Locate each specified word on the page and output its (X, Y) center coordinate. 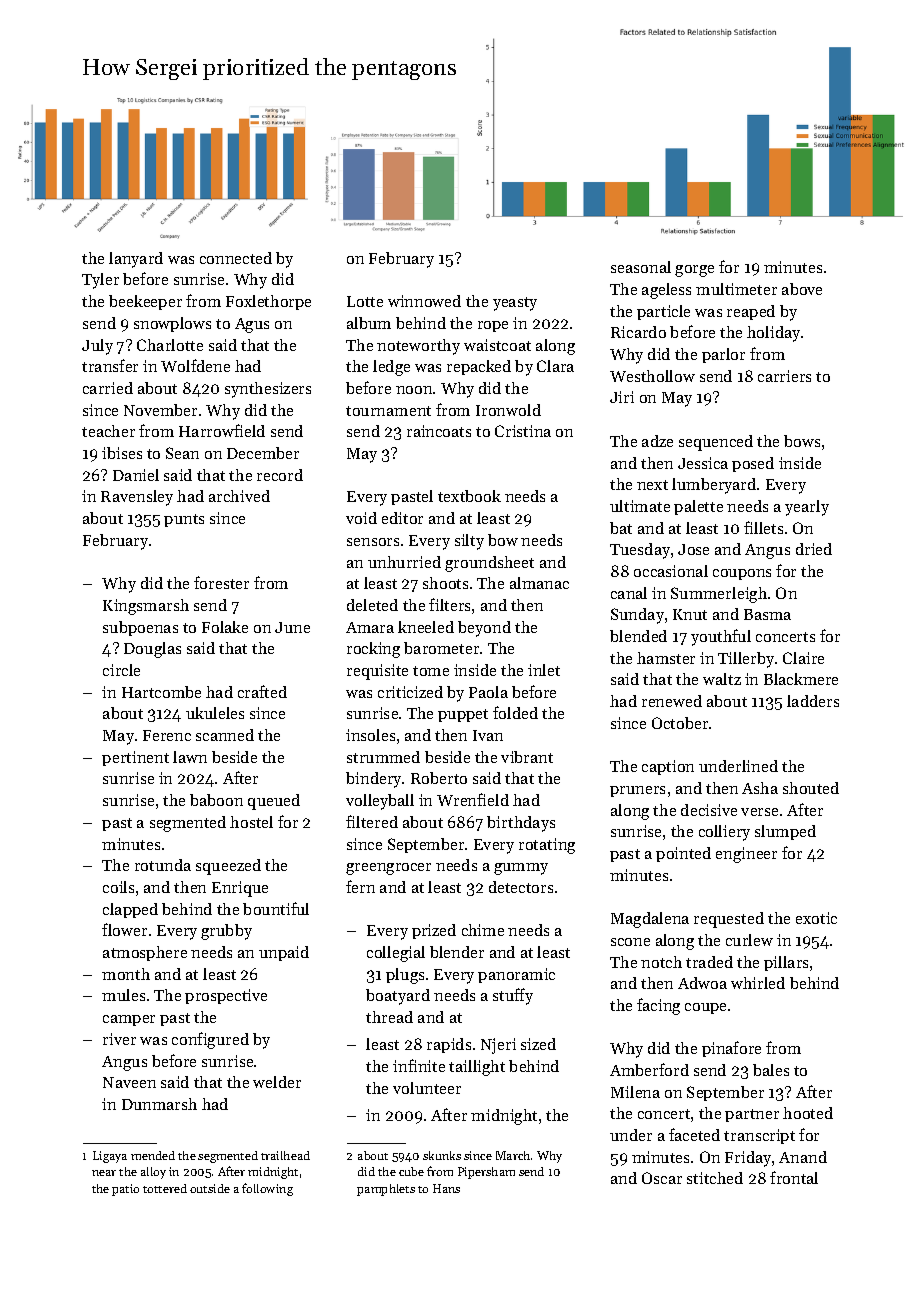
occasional (671, 571)
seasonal (641, 267)
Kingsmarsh (146, 607)
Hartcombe (161, 692)
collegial (396, 954)
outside (210, 1188)
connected (236, 258)
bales (771, 1070)
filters (449, 604)
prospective (226, 996)
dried (814, 549)
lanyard (136, 260)
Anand (803, 1157)
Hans (446, 1188)
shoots (445, 583)
